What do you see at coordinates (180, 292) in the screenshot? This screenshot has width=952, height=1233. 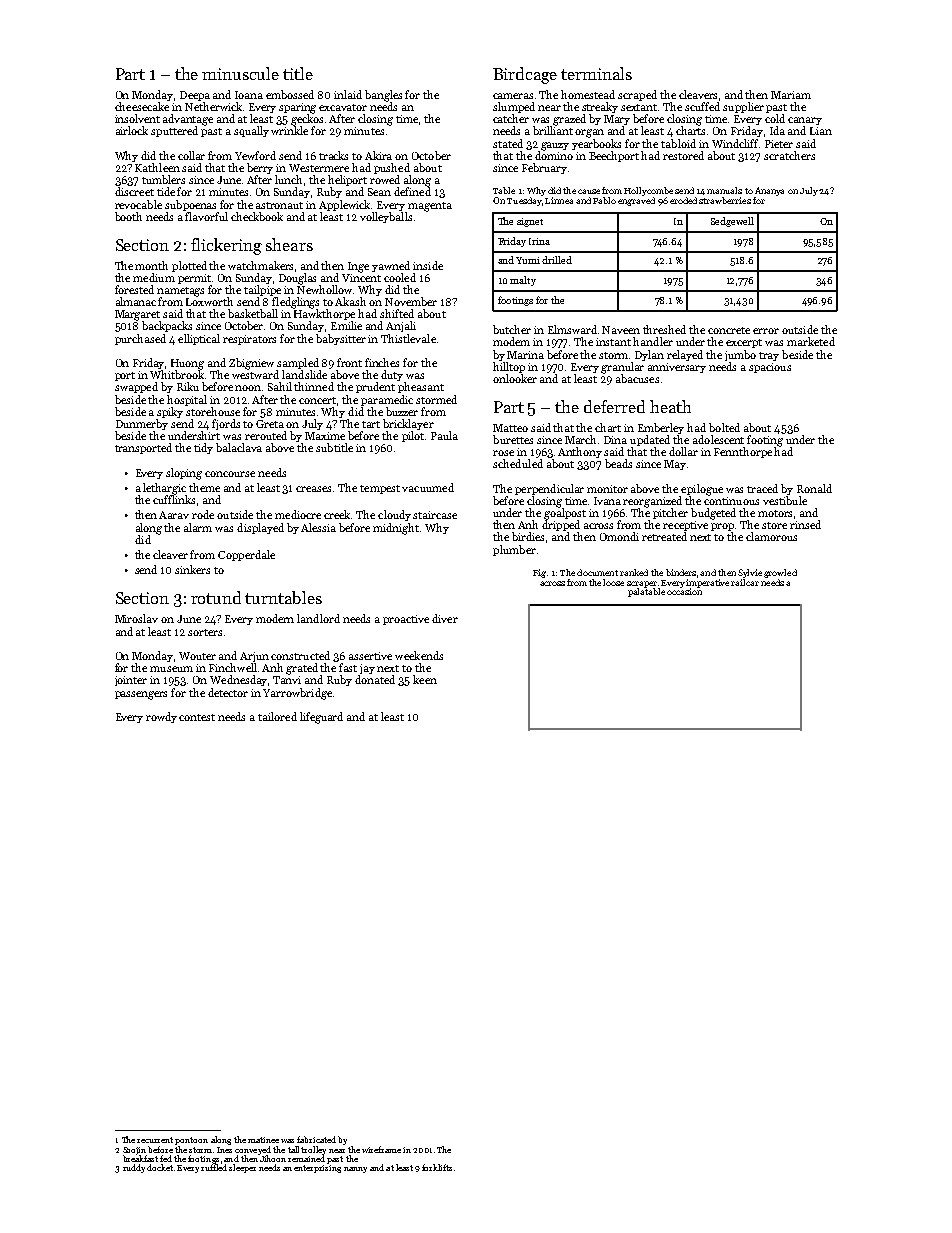 I see `nametags` at bounding box center [180, 292].
